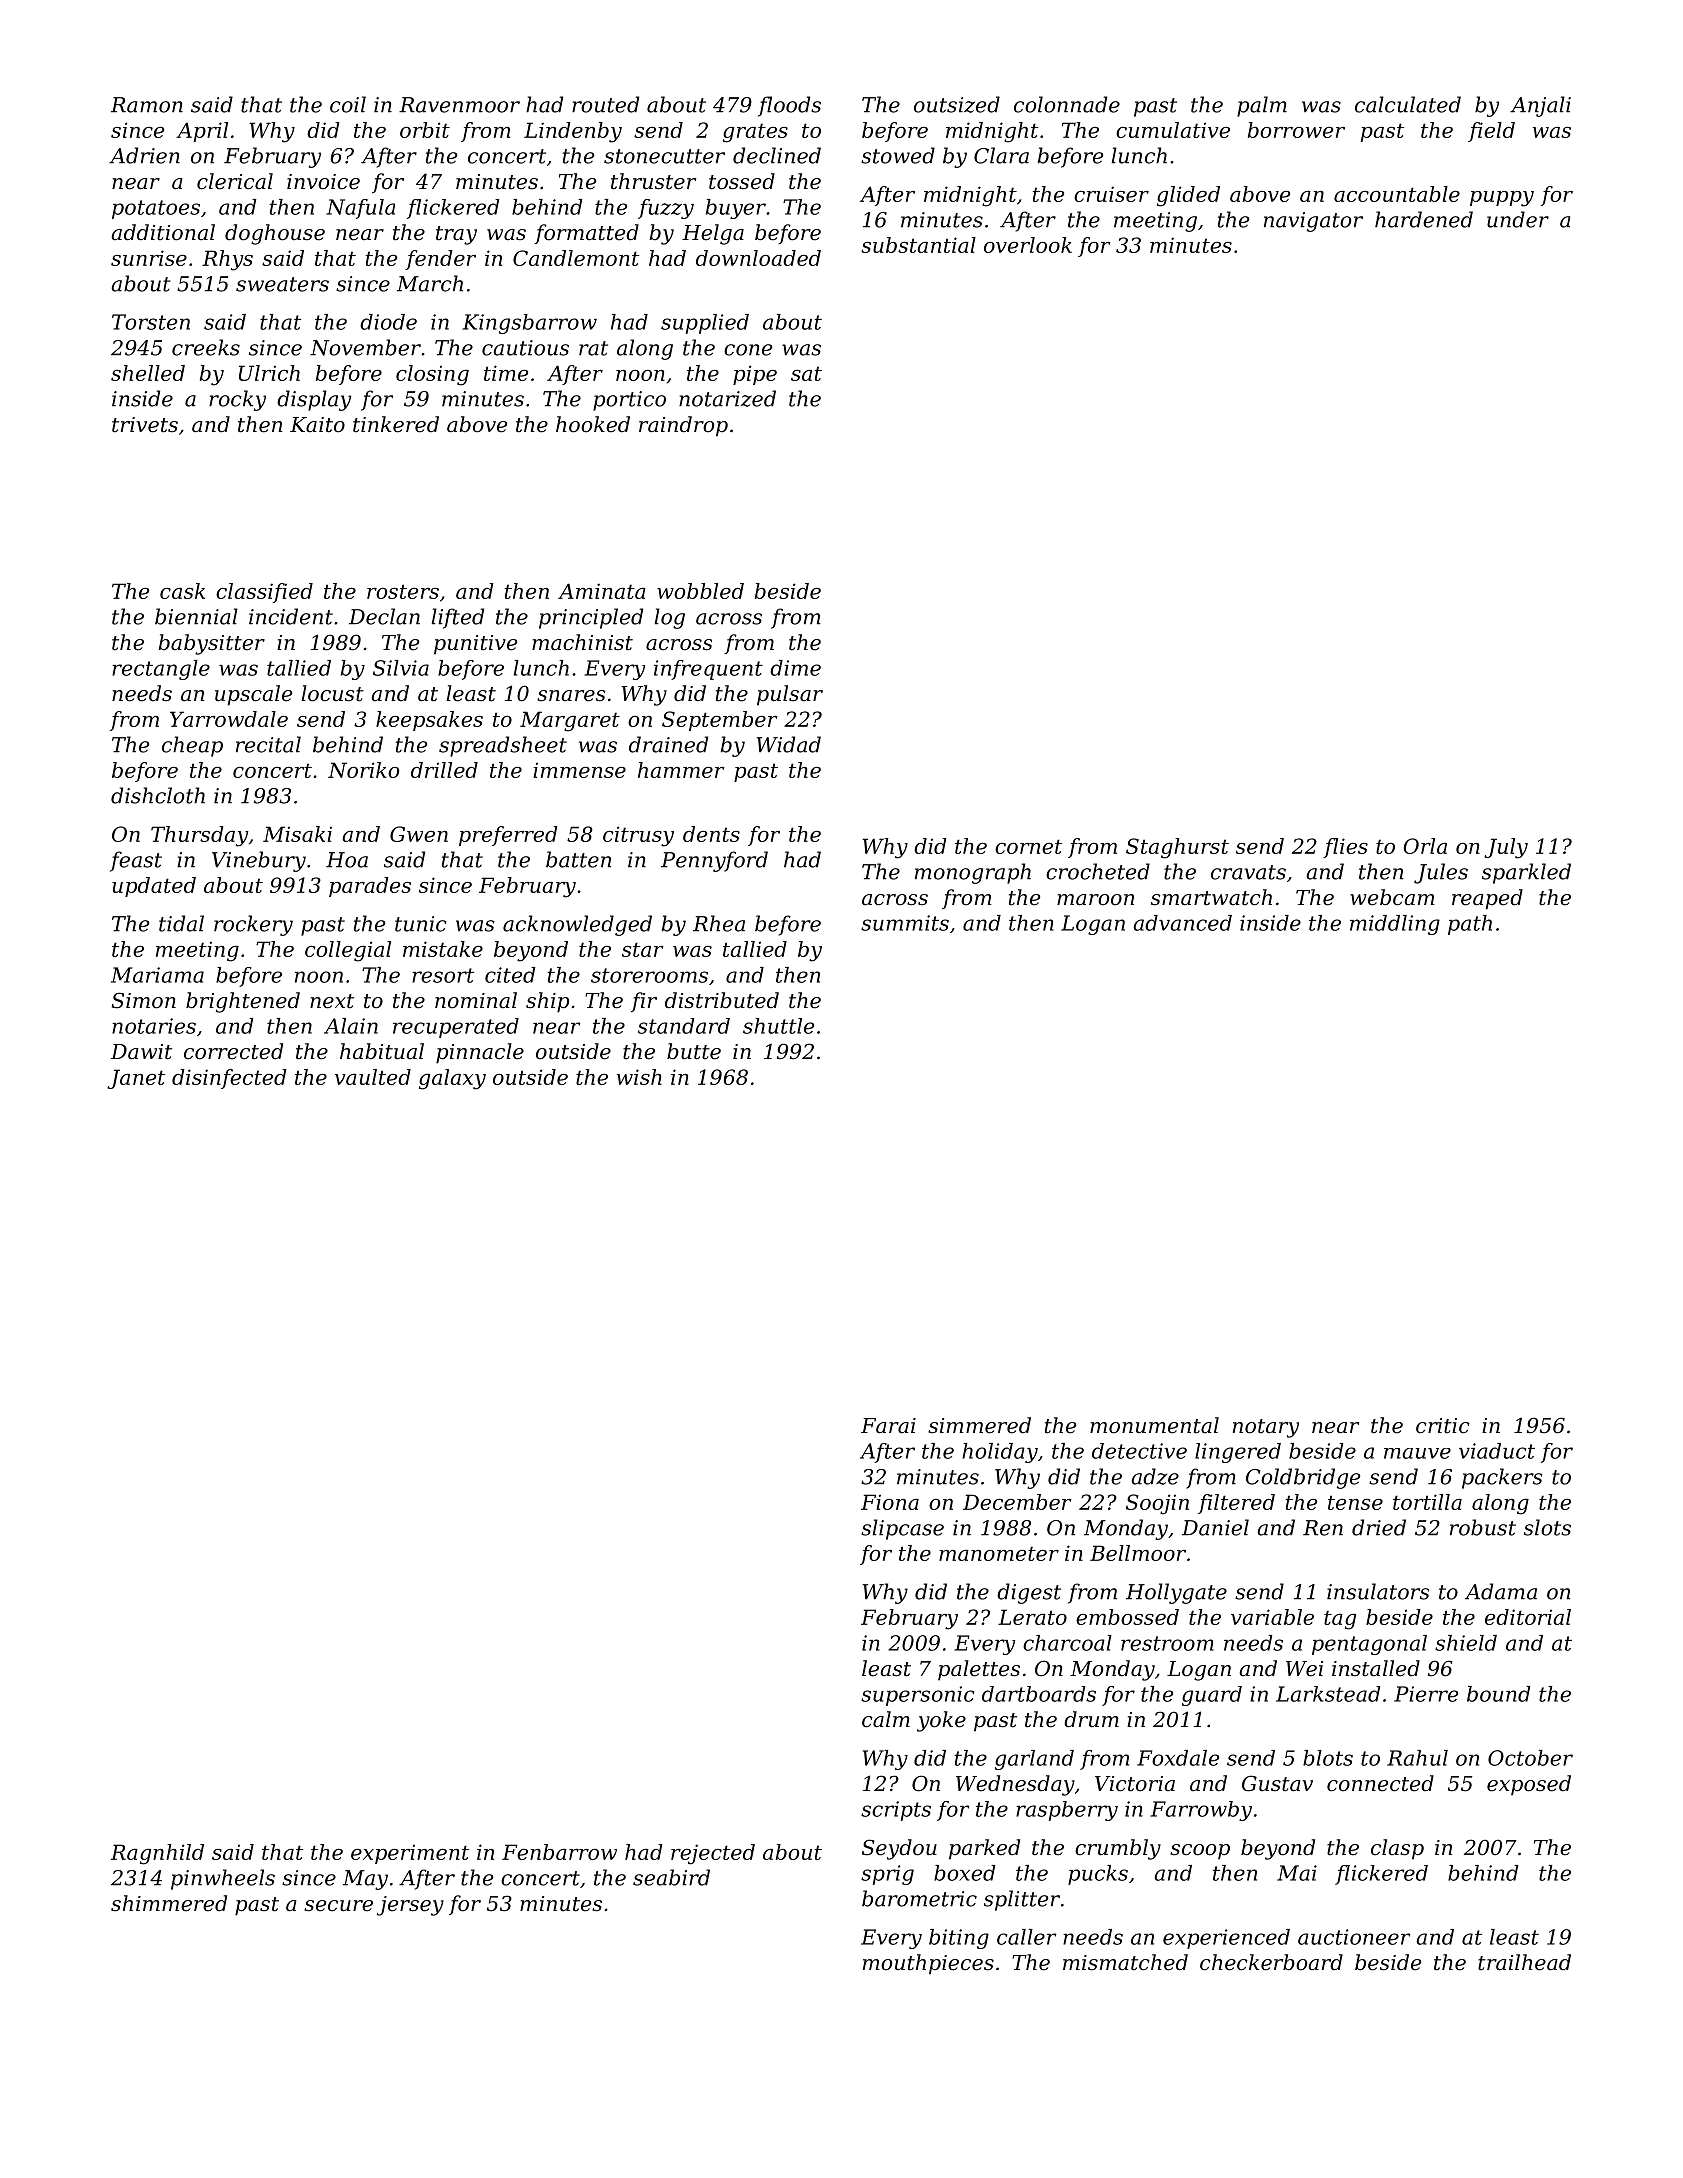  Describe the element at coordinates (1502, 1478) in the screenshot. I see `packers` at that location.
